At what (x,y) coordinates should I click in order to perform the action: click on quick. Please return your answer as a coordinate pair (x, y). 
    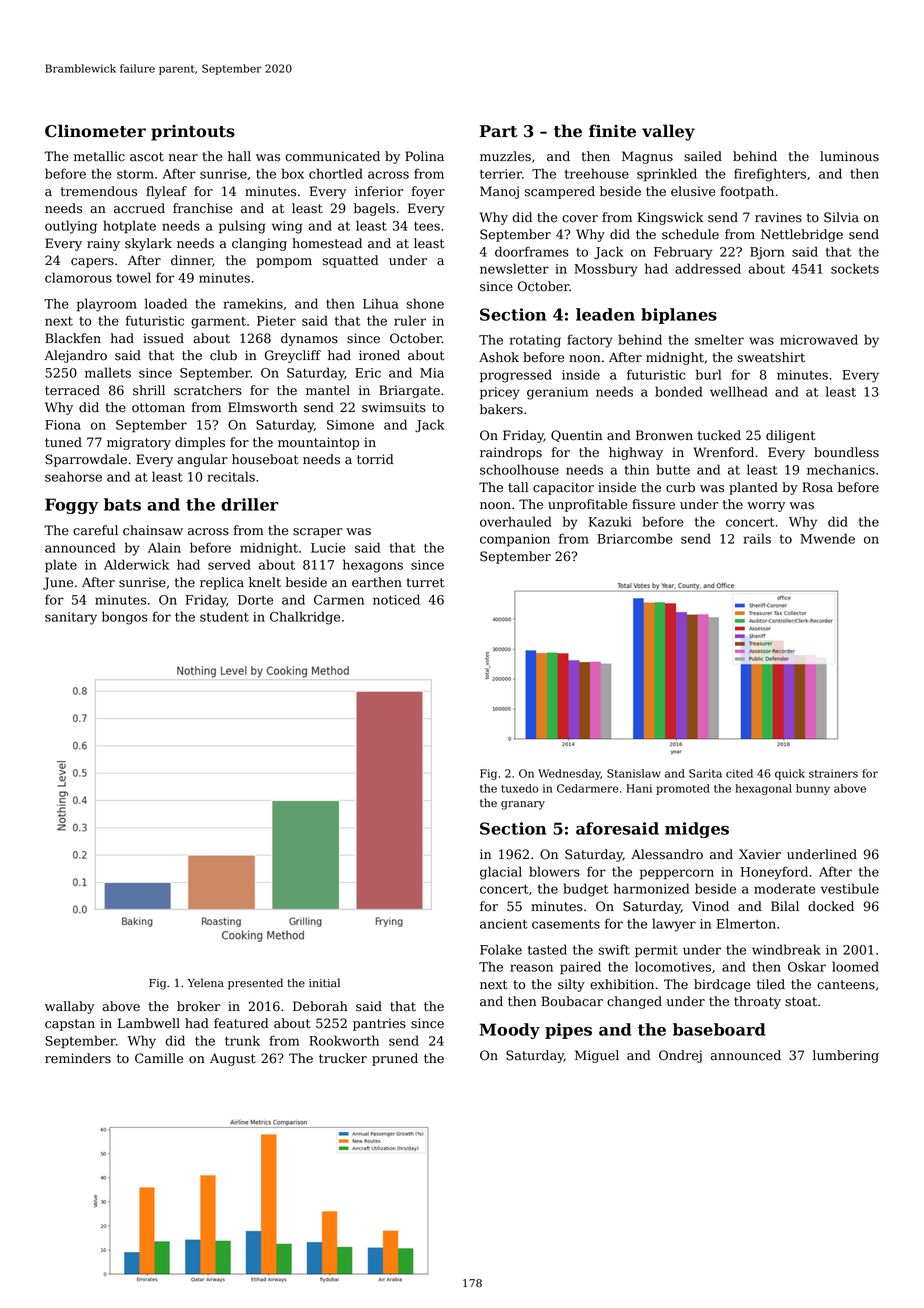
    Looking at the image, I should click on (790, 774).
